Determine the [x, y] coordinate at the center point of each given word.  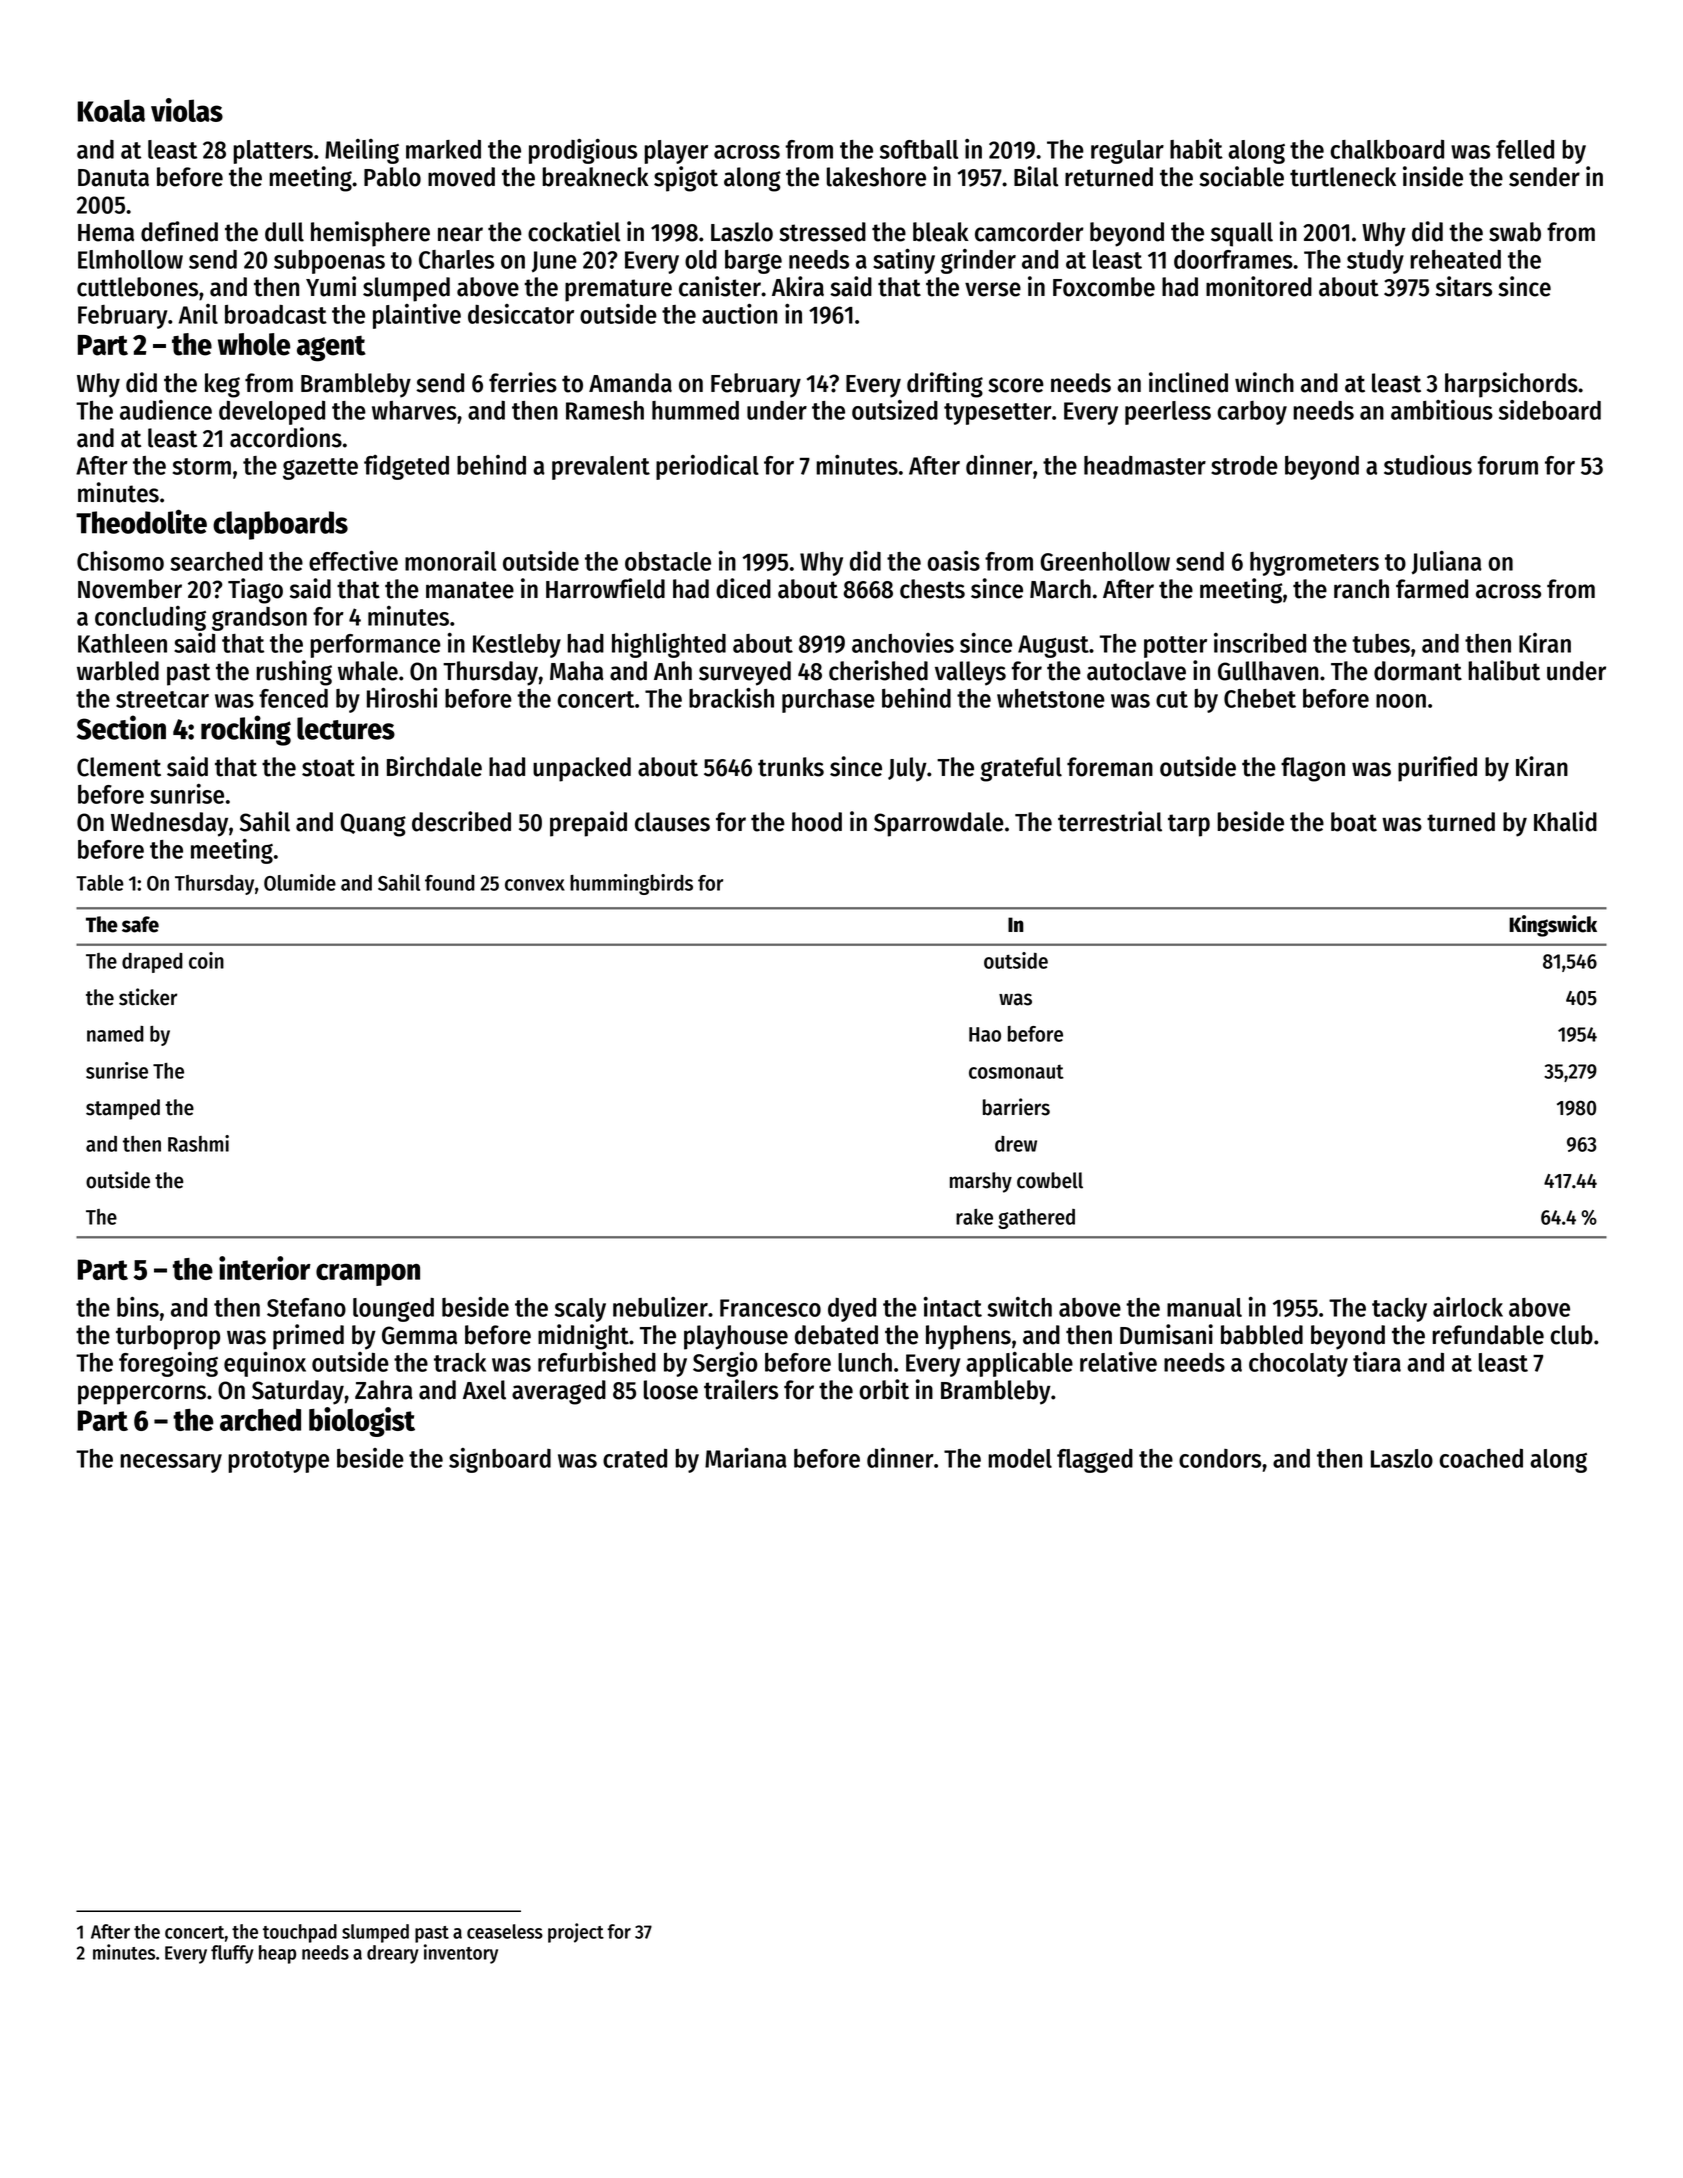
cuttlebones [137, 287]
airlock [1468, 1307]
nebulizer [660, 1307]
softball [919, 149]
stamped [123, 1109]
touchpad [300, 1933]
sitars [1464, 286]
